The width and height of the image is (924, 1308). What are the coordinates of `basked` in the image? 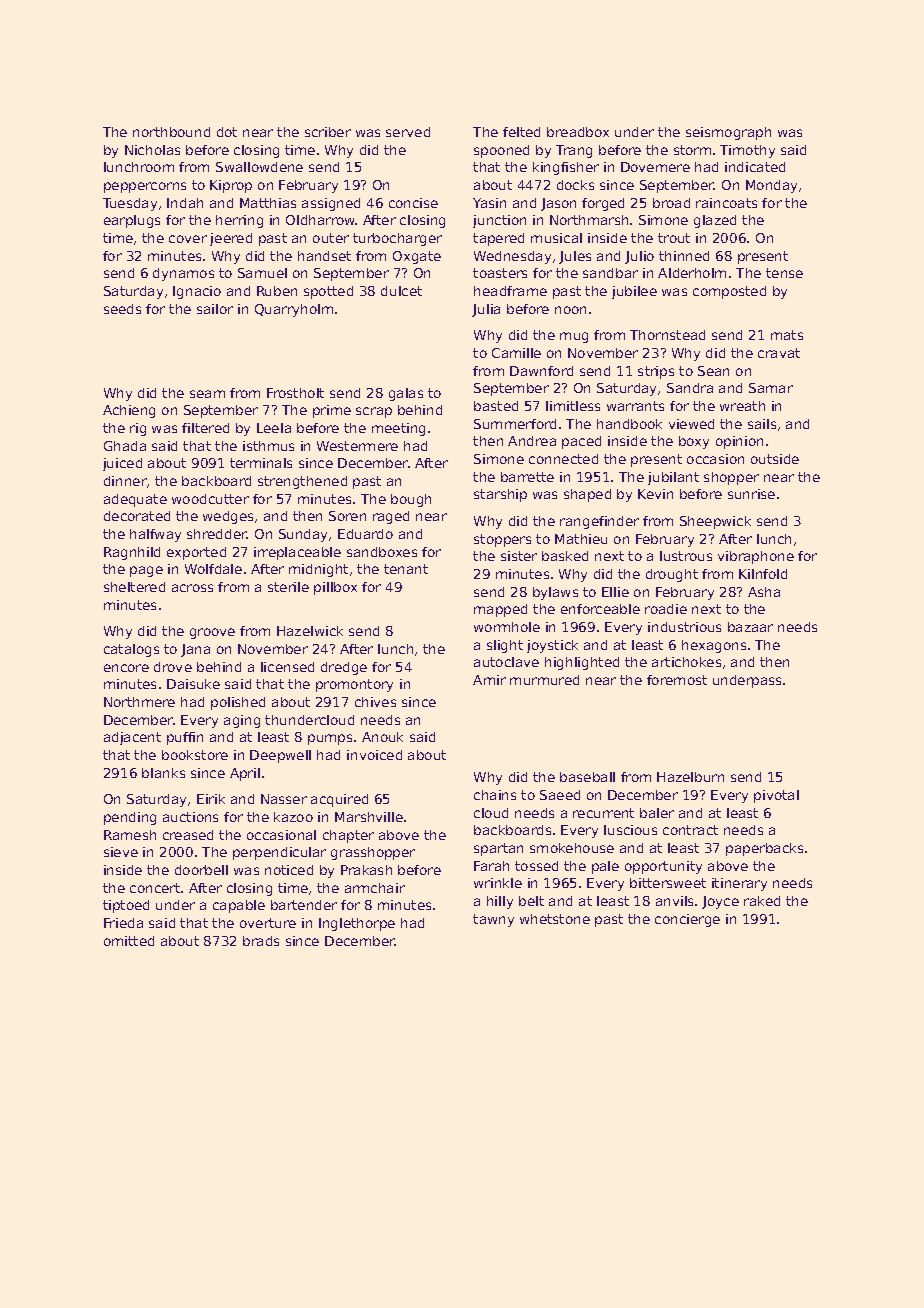 It's located at (565, 556).
